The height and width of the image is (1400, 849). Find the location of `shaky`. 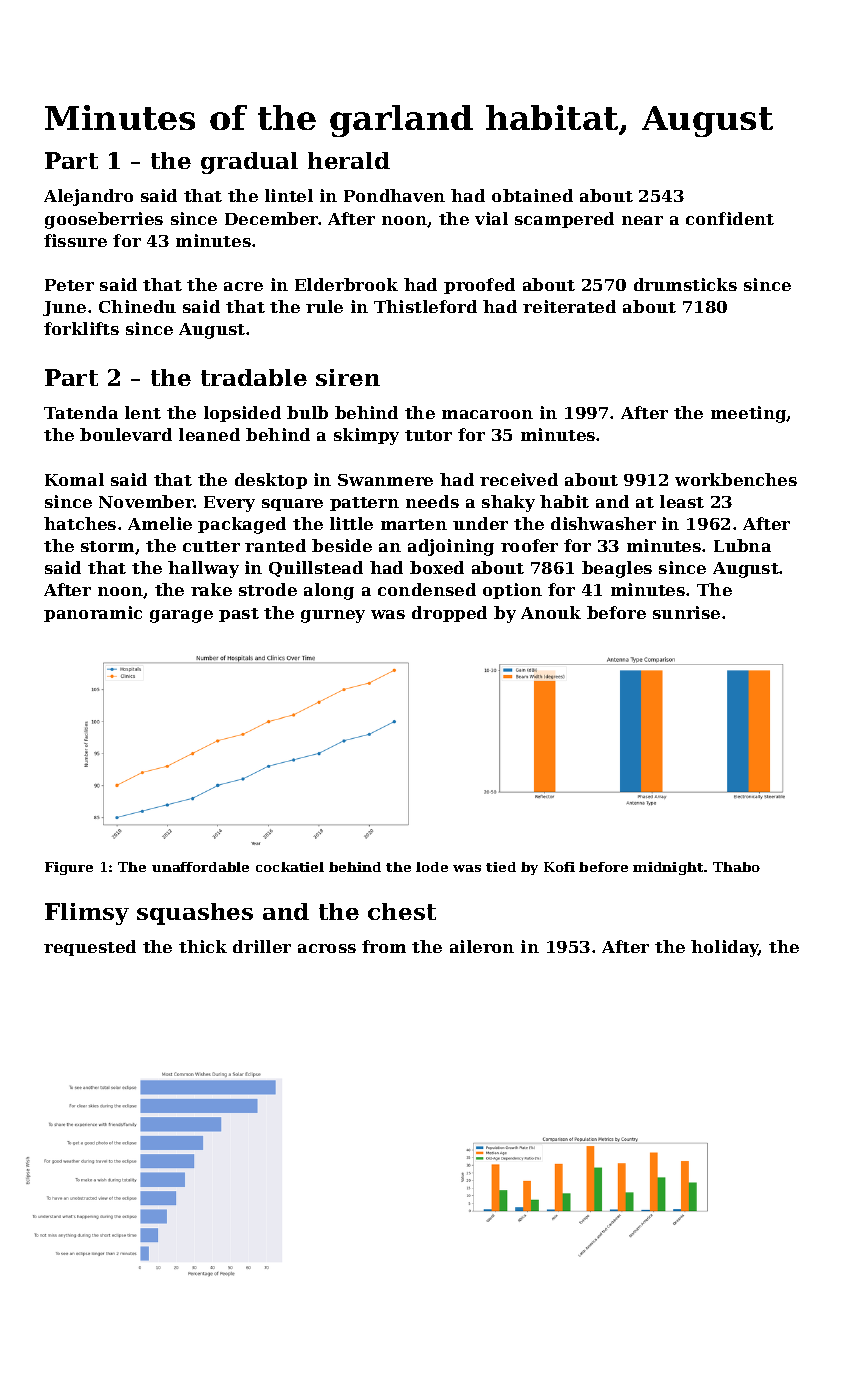

shaky is located at coordinates (508, 503).
